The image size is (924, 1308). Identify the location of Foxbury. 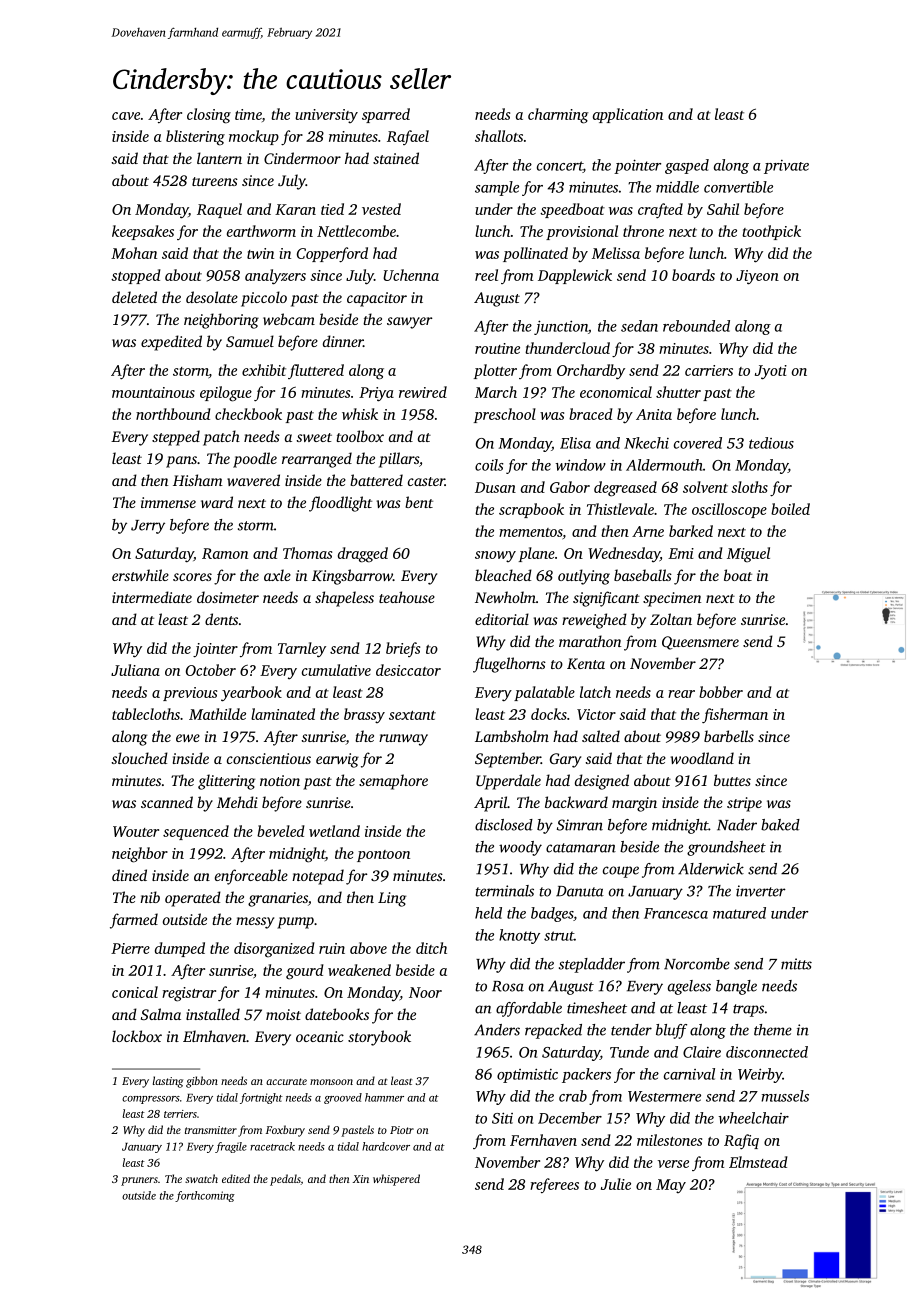
(285, 1131).
